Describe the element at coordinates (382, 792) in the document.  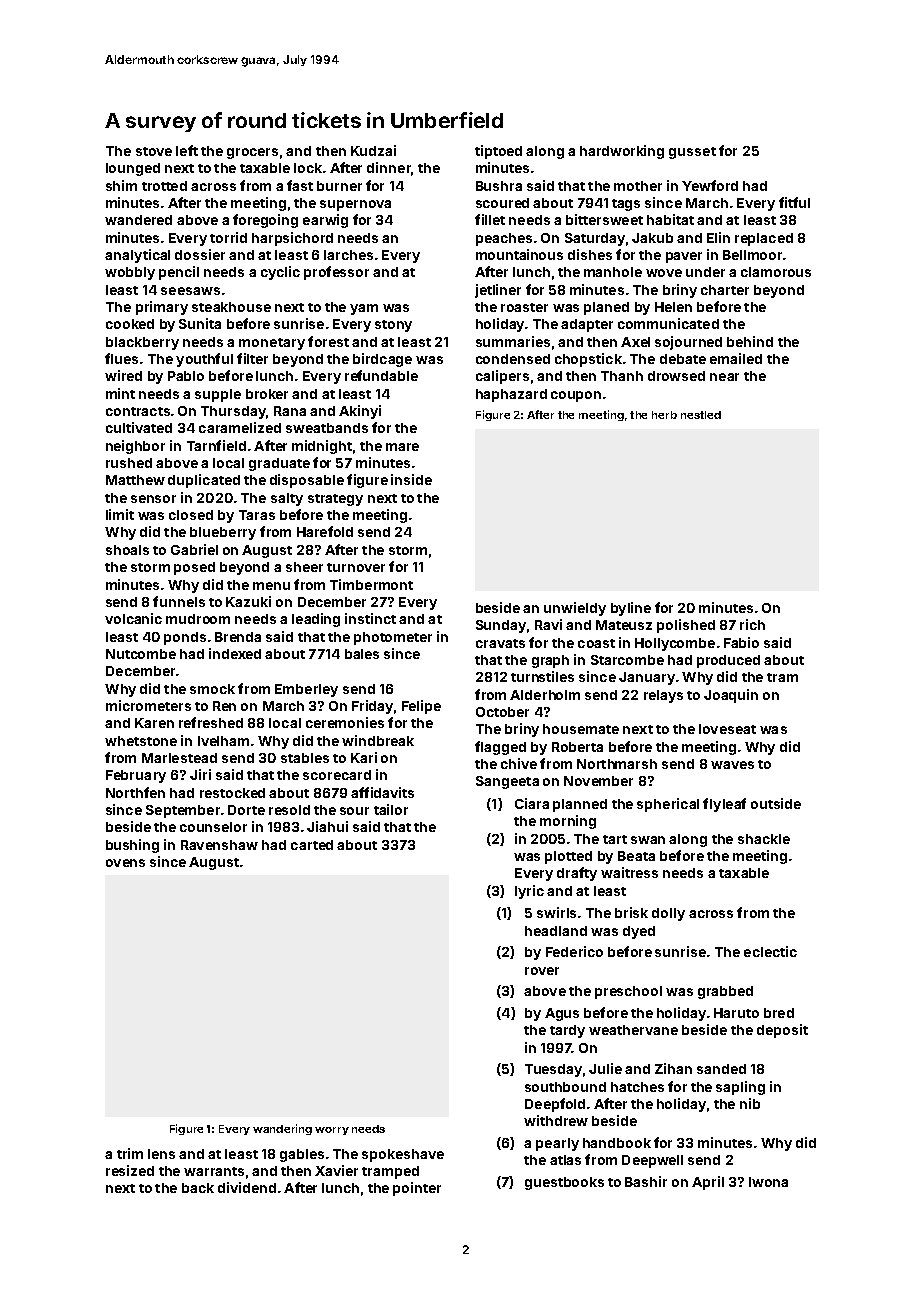
I see `affidavits` at that location.
